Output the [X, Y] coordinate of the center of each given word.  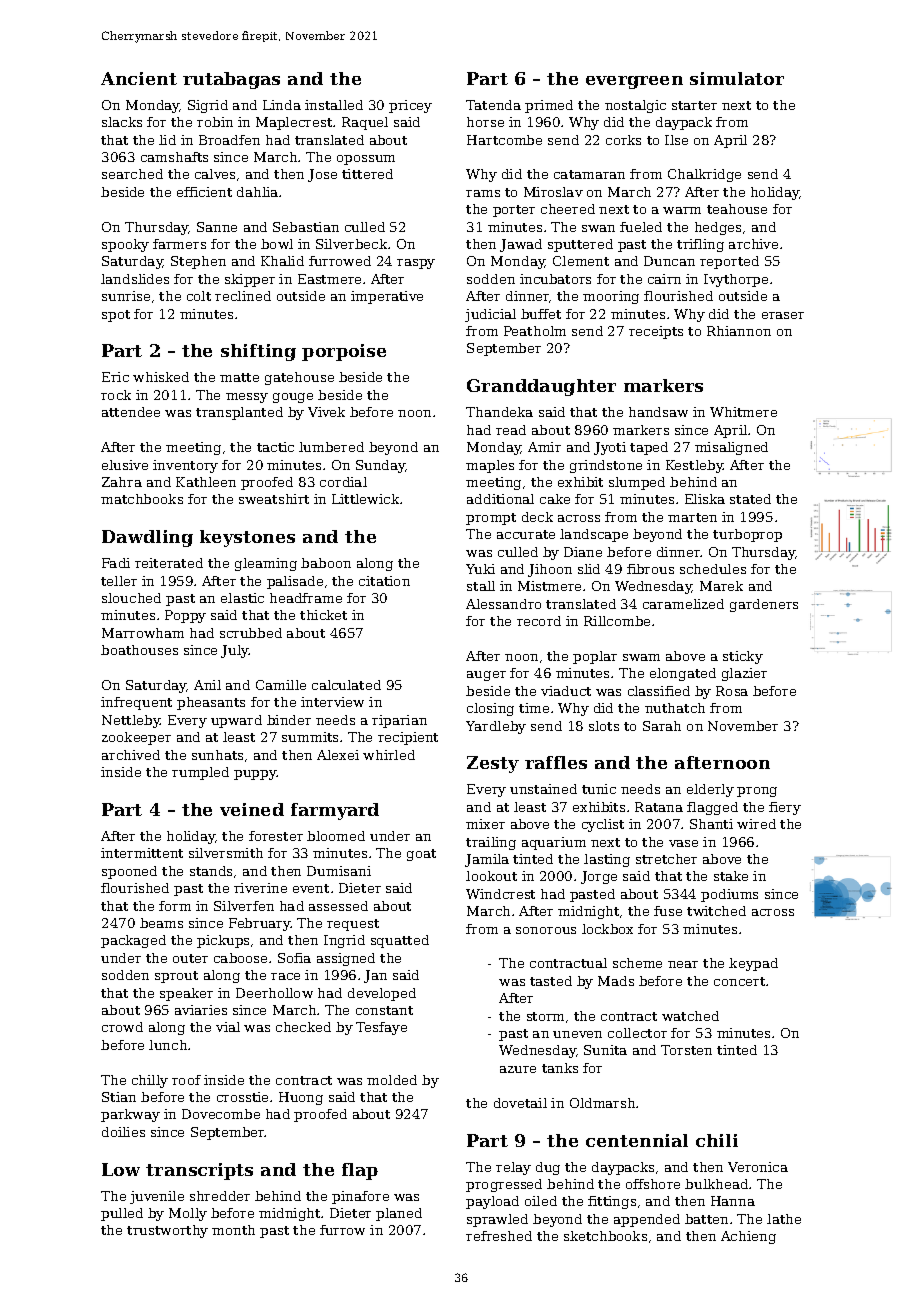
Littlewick [365, 499]
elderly [710, 790]
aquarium [554, 843]
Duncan [669, 261]
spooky [125, 245]
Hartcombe [504, 140]
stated [750, 499]
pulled [122, 1214]
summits [310, 737]
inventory [185, 466]
